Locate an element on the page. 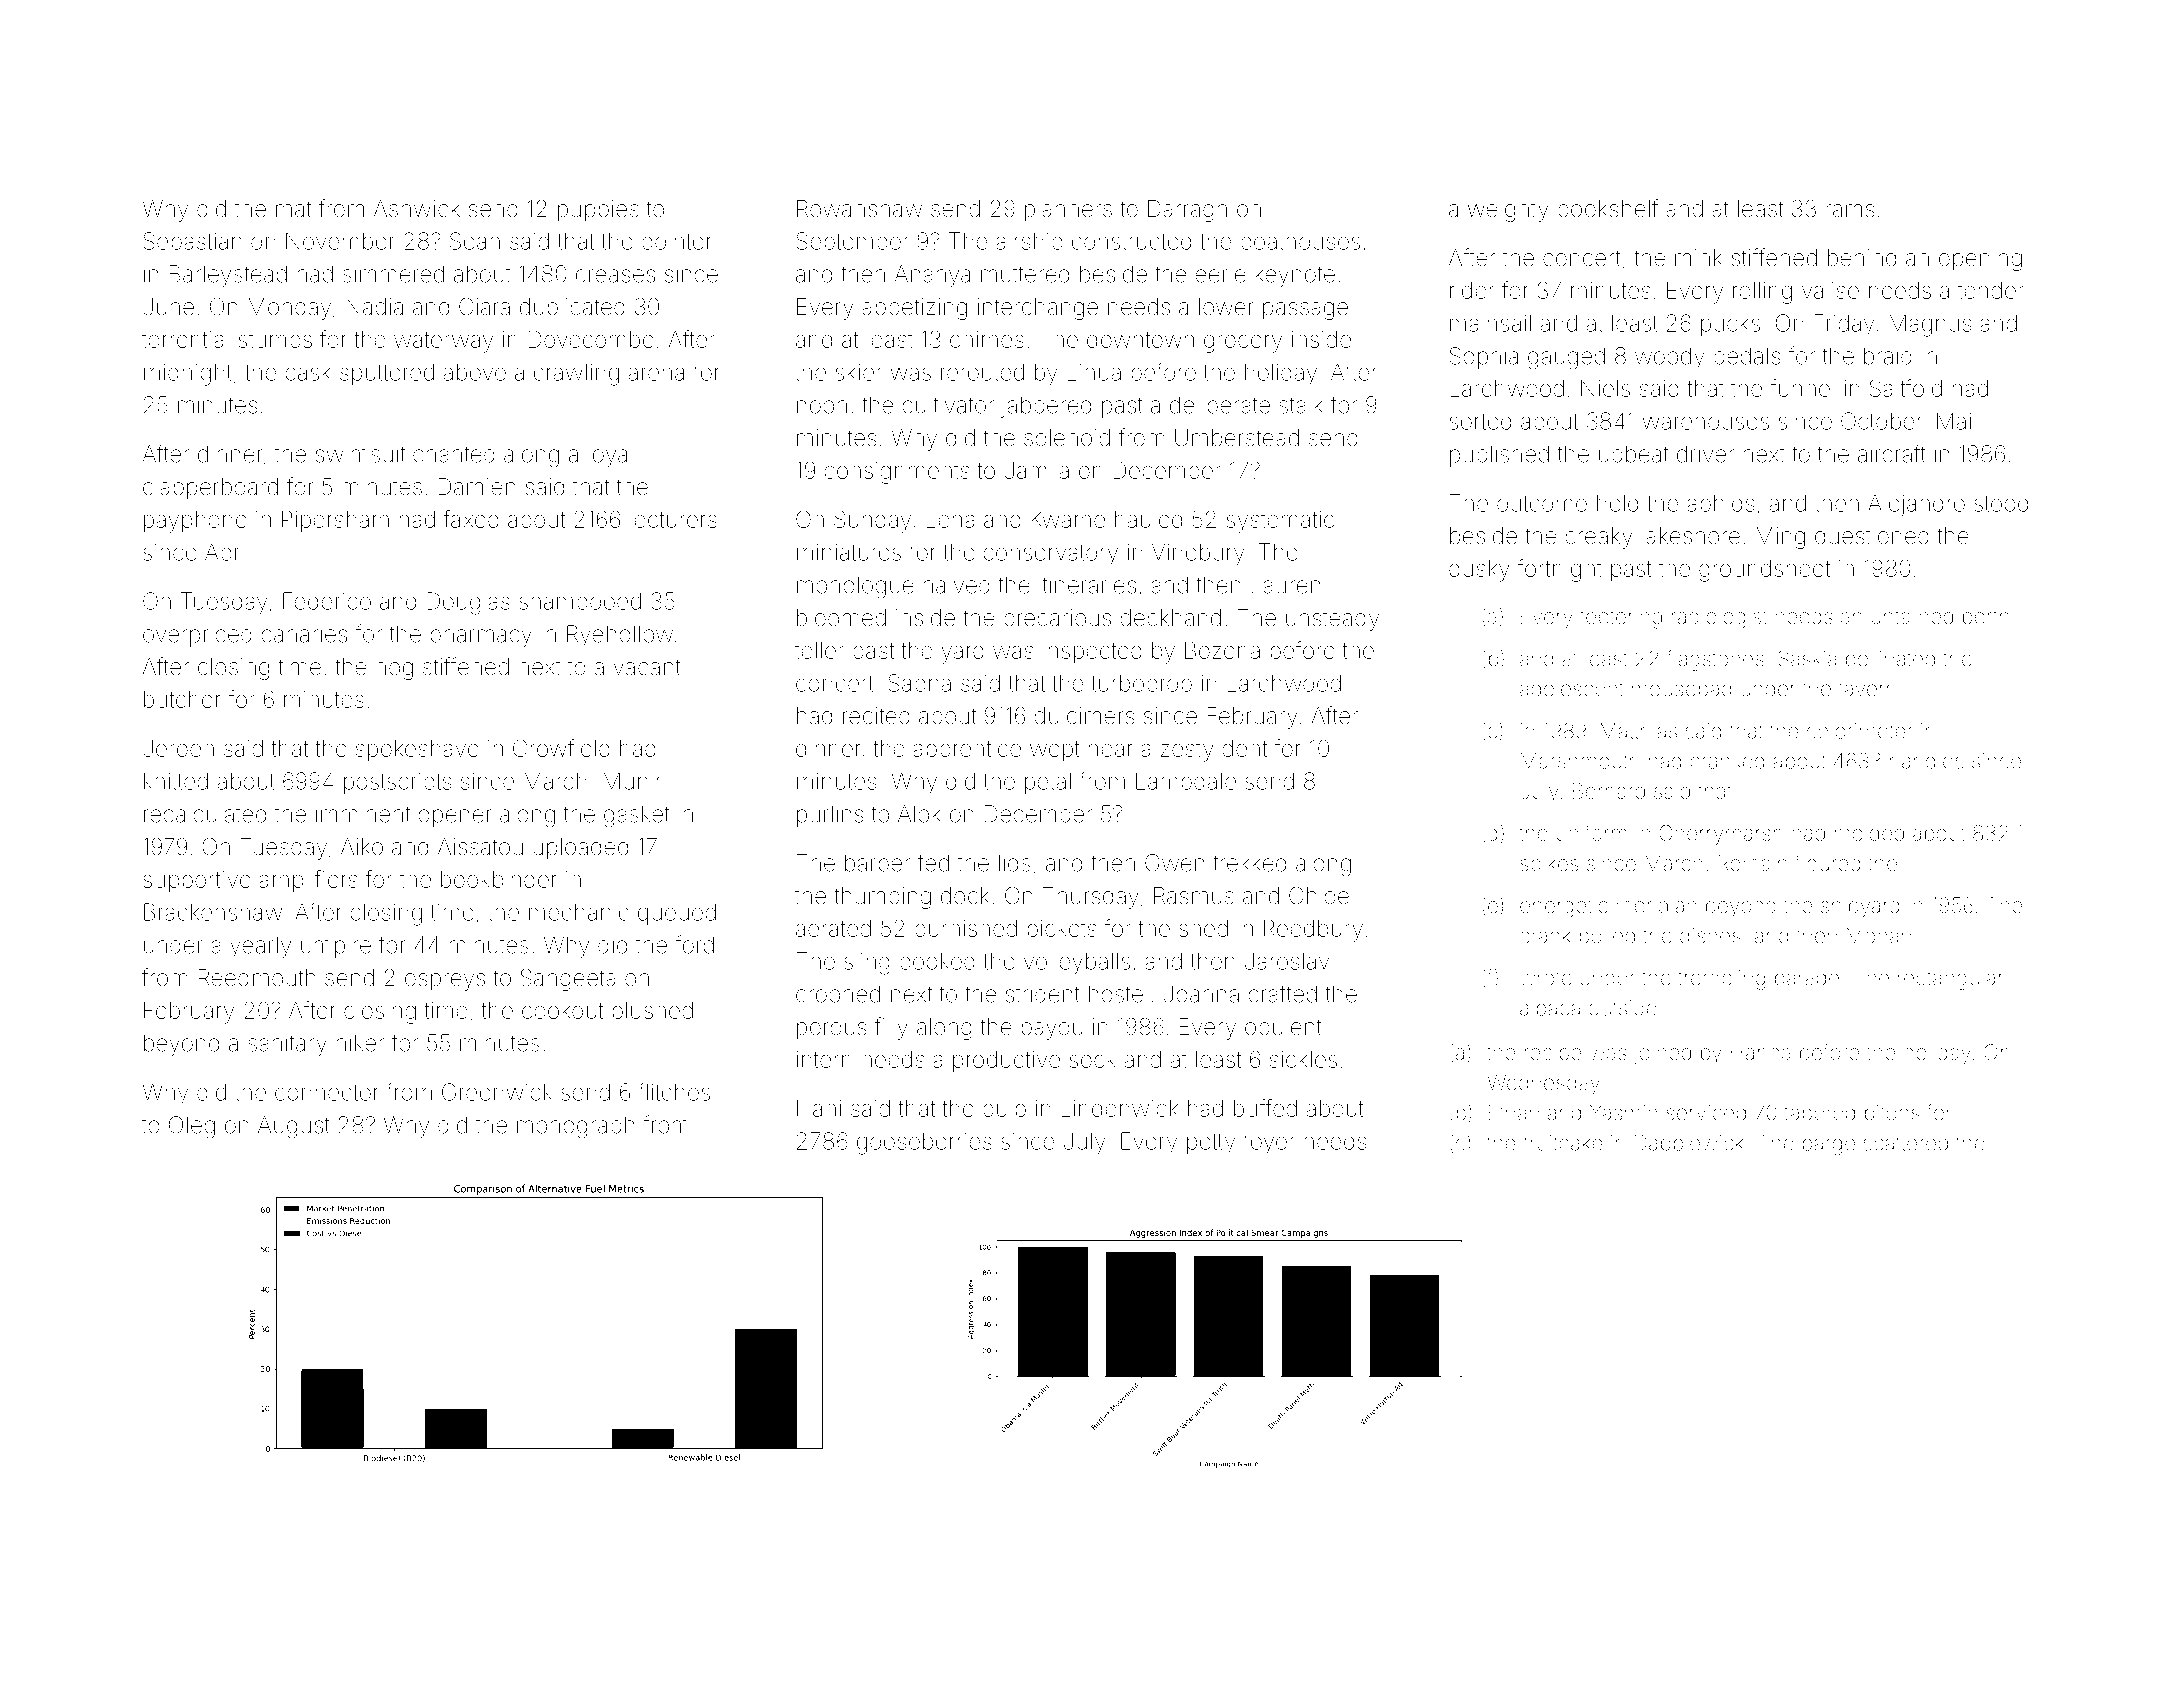 The height and width of the page is (1683, 2178). miniatures is located at coordinates (849, 552).
